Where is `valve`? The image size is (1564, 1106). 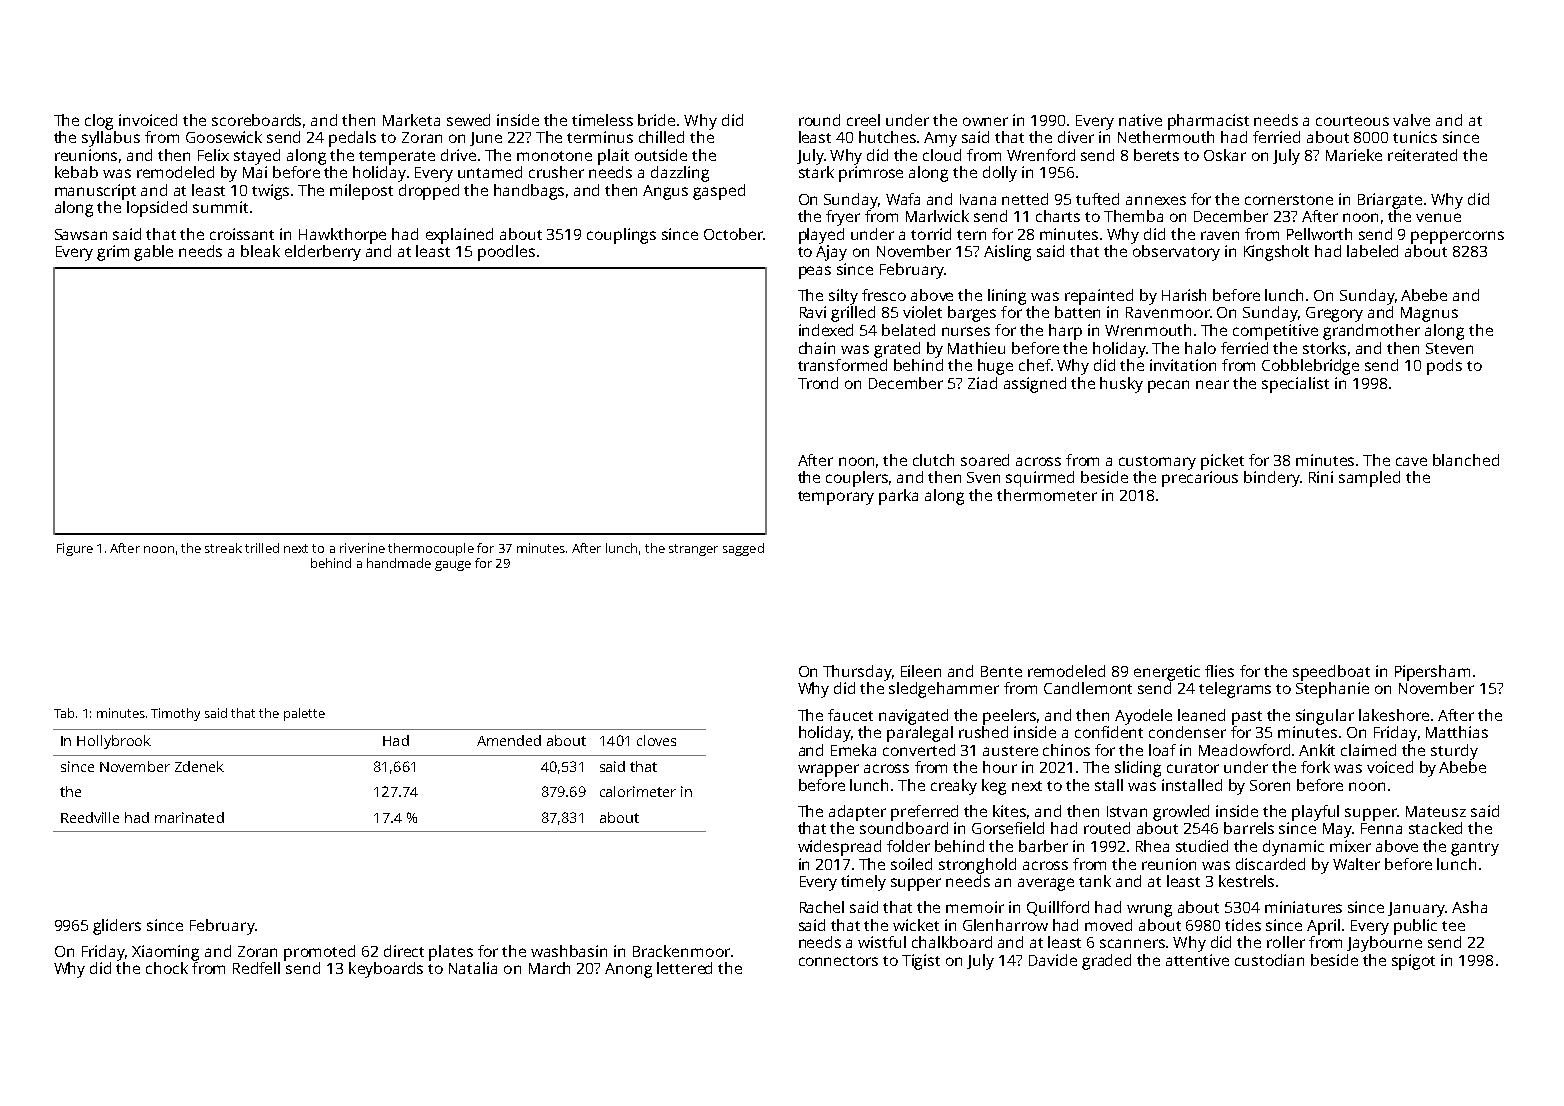
valve is located at coordinates (1411, 120).
